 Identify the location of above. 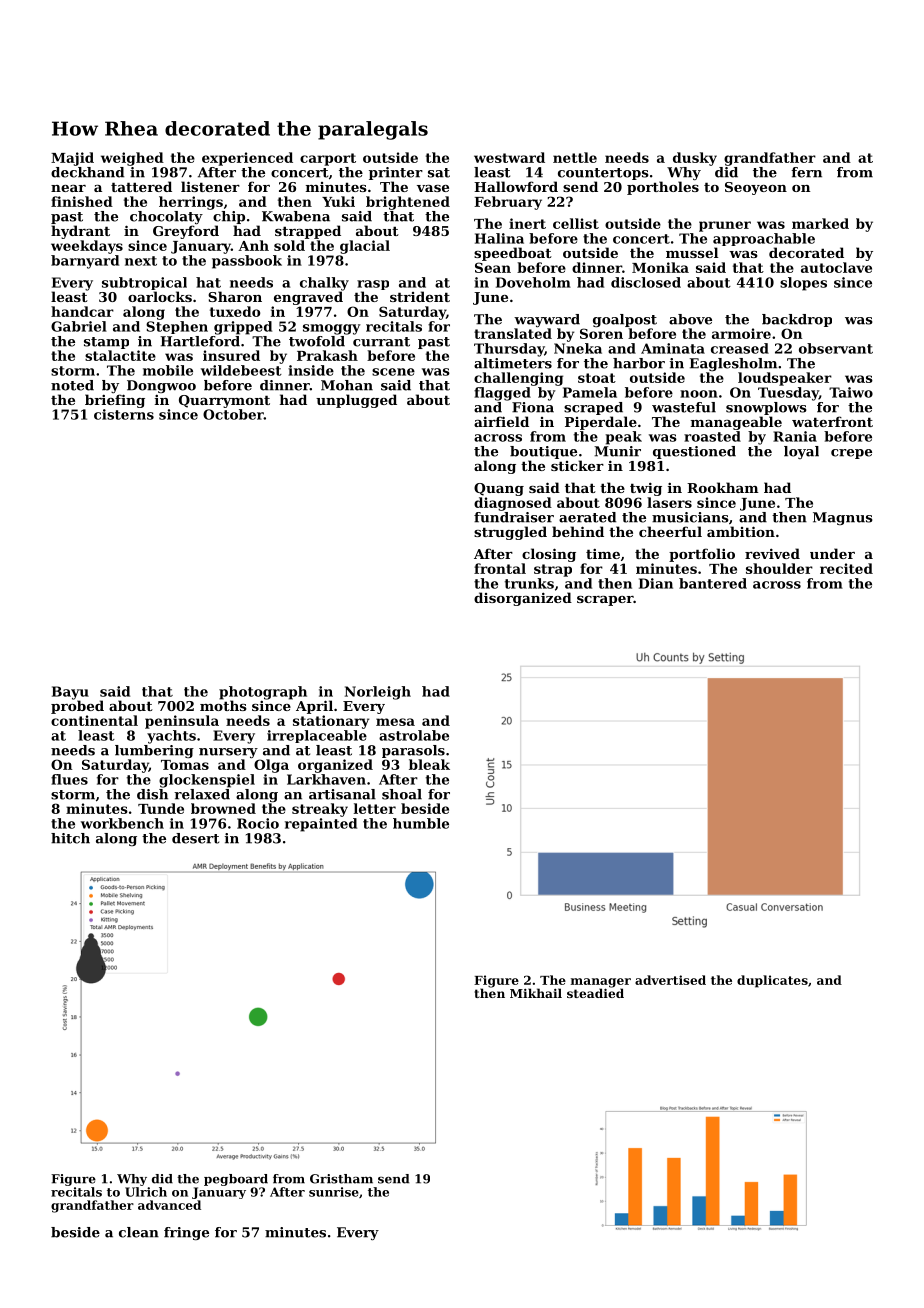
(690, 319).
